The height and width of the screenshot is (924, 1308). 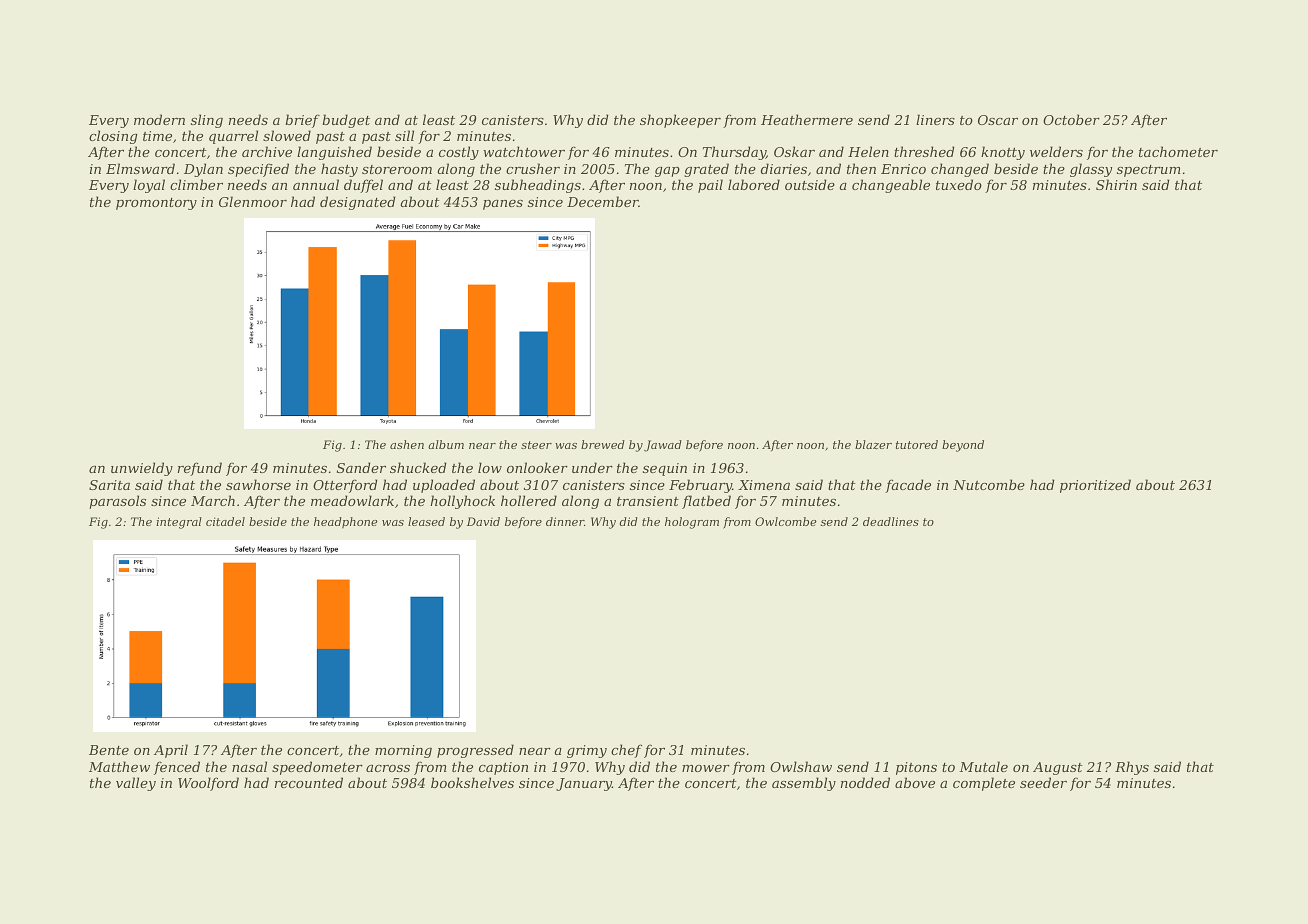 I want to click on hollered, so click(x=529, y=500).
